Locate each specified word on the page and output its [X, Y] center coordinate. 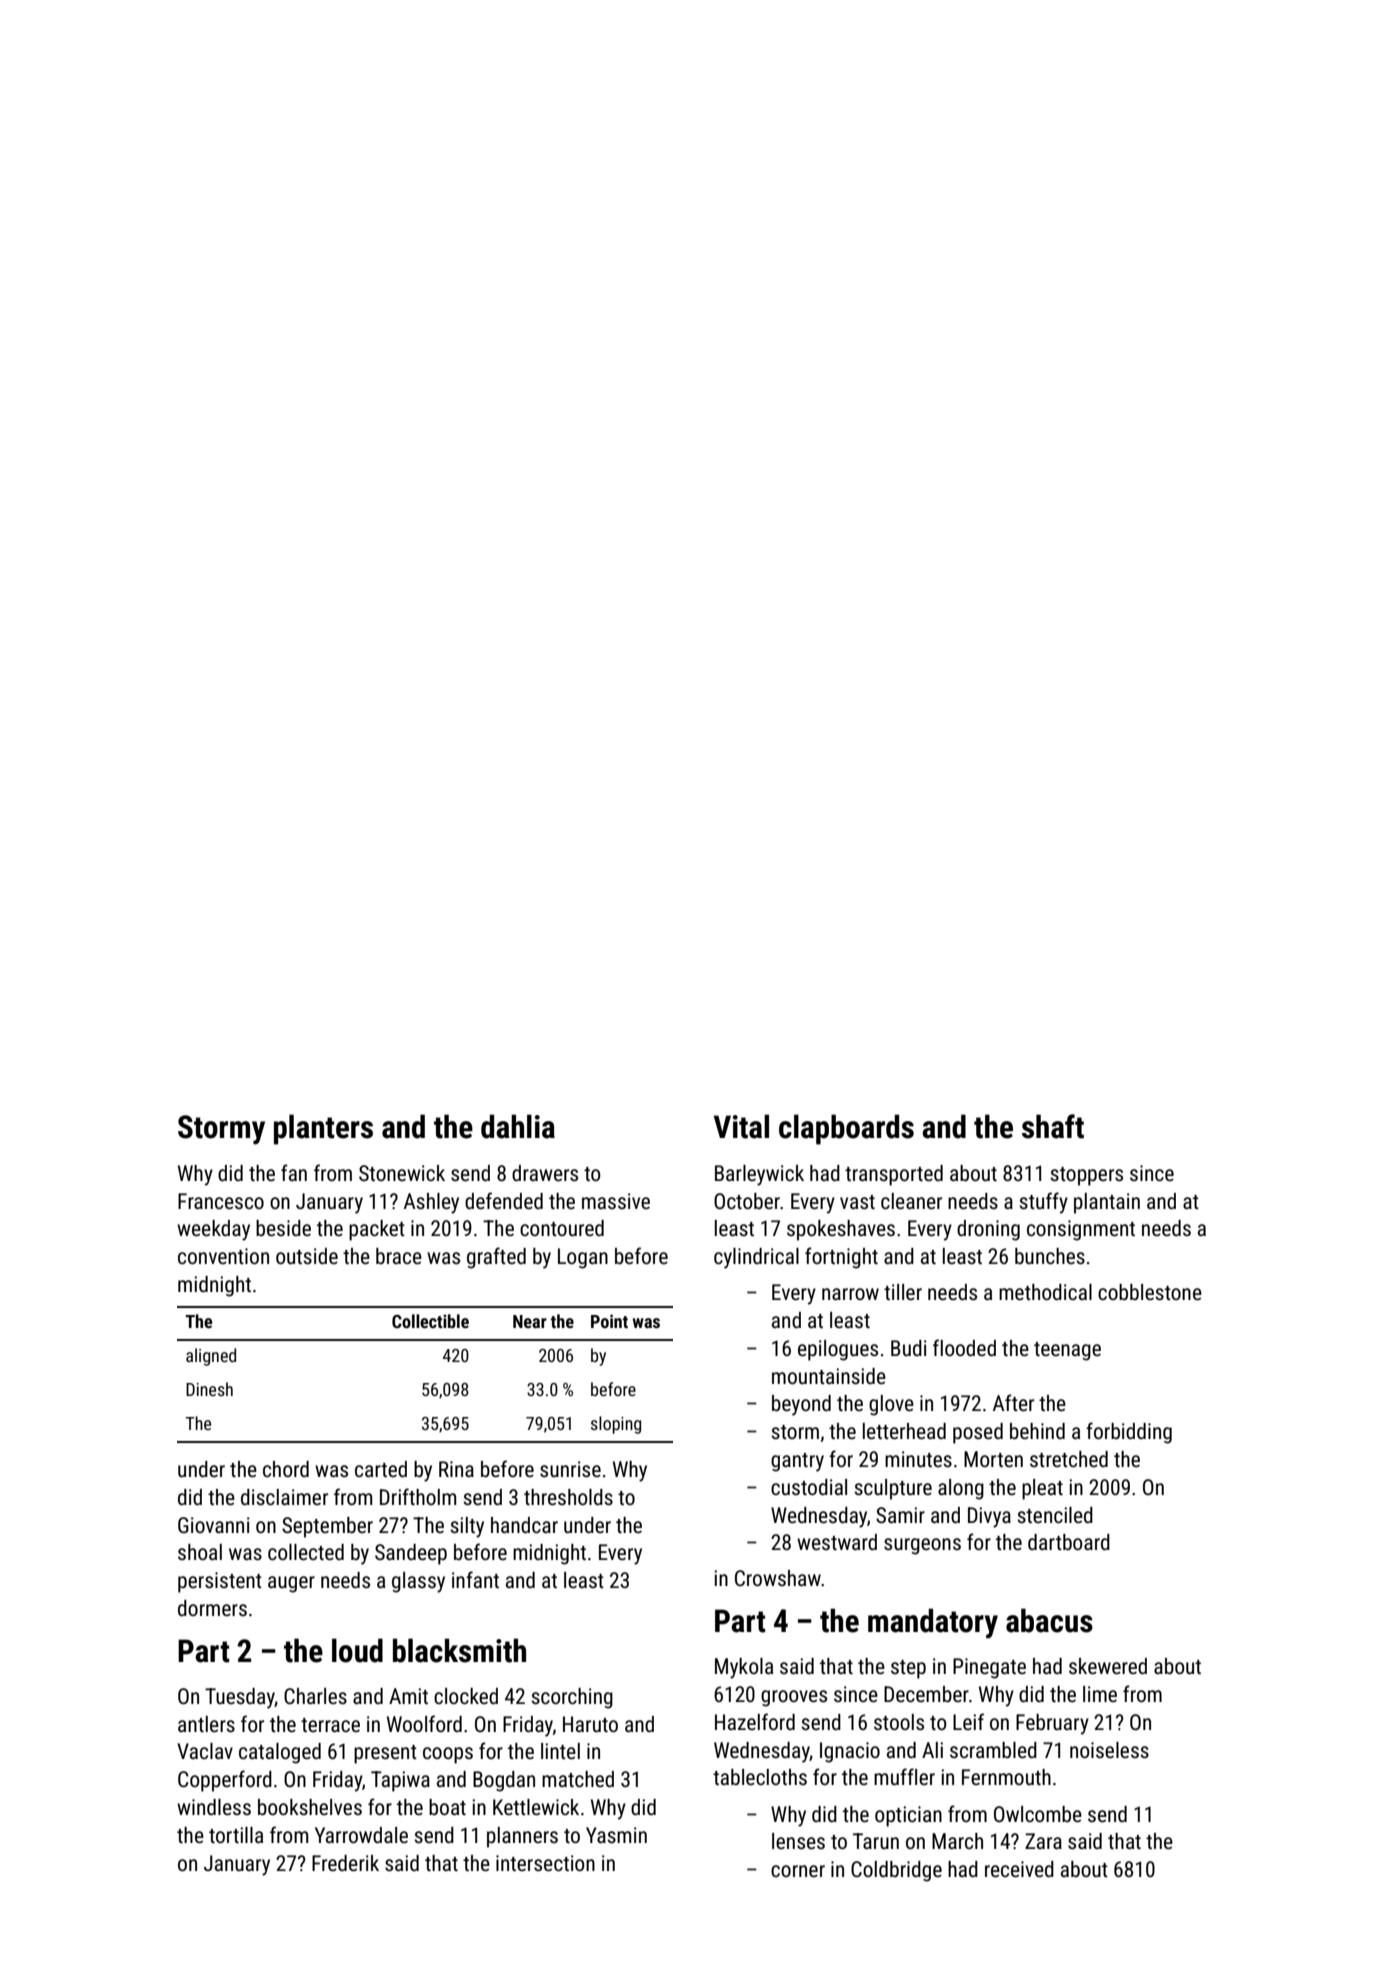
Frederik [345, 1863]
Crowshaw [778, 1578]
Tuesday [240, 1698]
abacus [1049, 1620]
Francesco [221, 1201]
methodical [1045, 1292]
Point [609, 1321]
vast [857, 1202]
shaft [1053, 1126]
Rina [456, 1469]
